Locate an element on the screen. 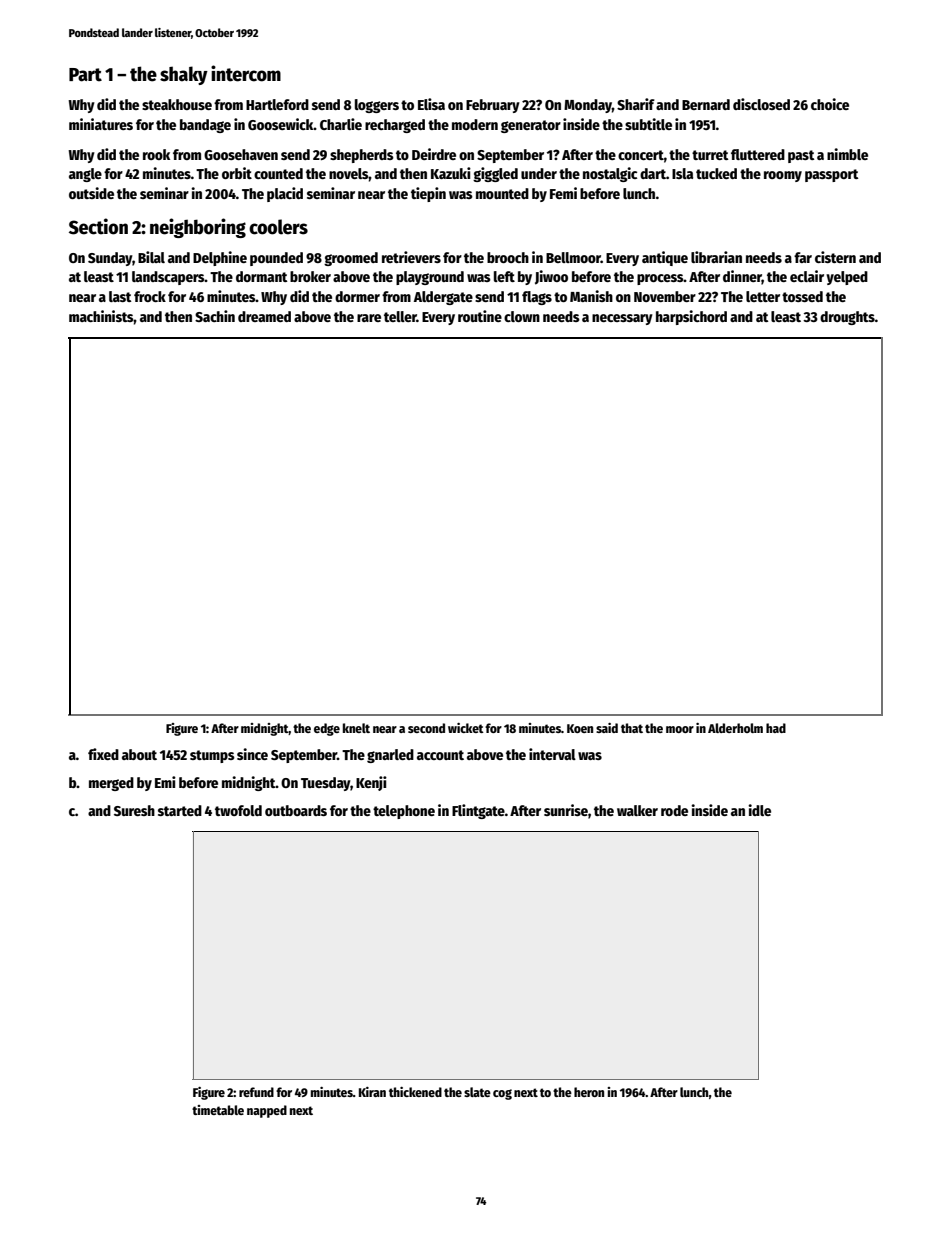  tossed is located at coordinates (802, 296).
